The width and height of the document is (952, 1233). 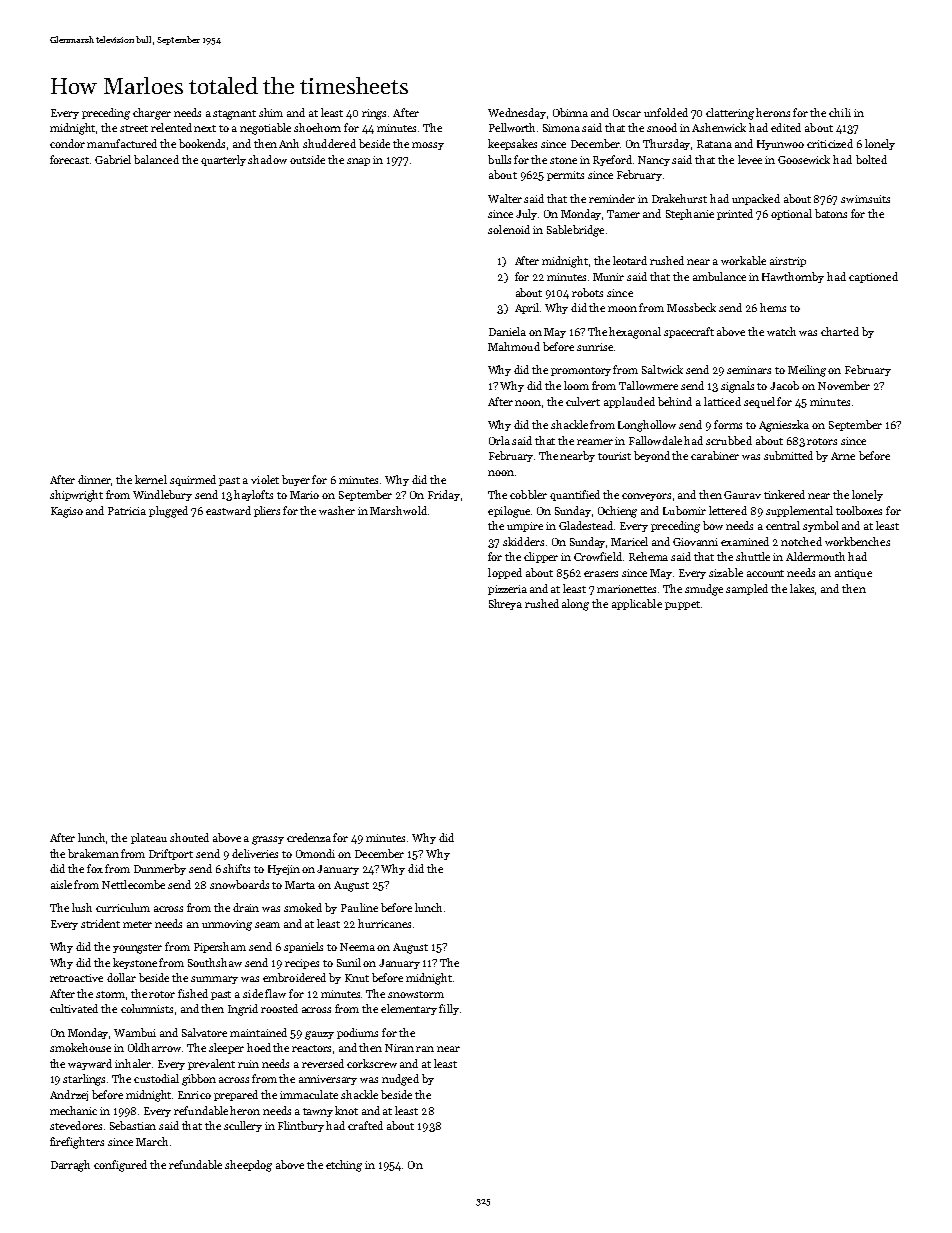 I want to click on meter, so click(x=137, y=924).
